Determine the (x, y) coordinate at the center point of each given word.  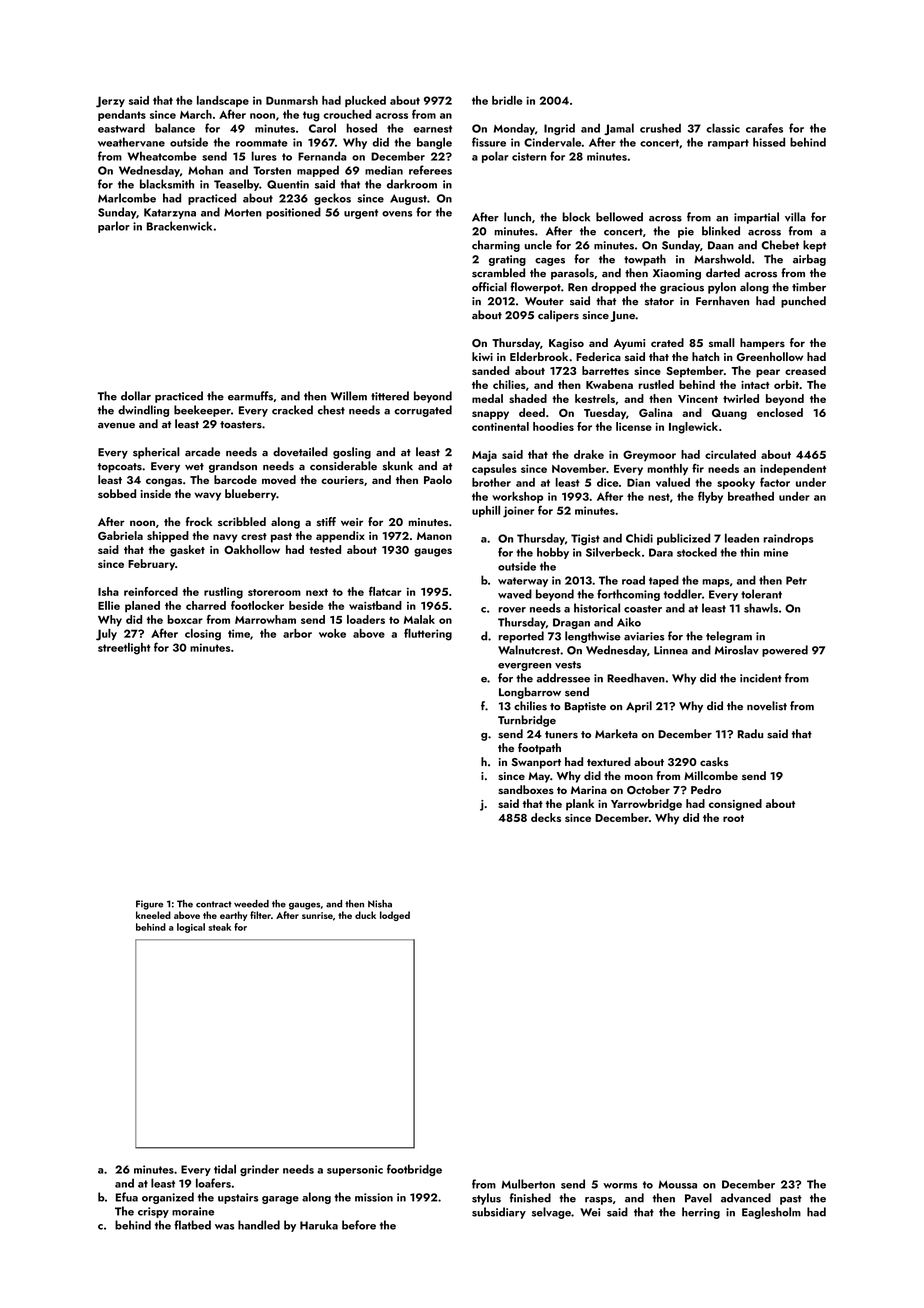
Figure (149, 905)
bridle (507, 100)
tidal (225, 1169)
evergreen (524, 667)
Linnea (671, 650)
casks (714, 762)
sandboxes (526, 790)
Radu (750, 734)
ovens (397, 214)
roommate (262, 143)
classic (723, 128)
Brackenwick (179, 226)
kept (814, 246)
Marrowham (265, 619)
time (239, 633)
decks (546, 817)
